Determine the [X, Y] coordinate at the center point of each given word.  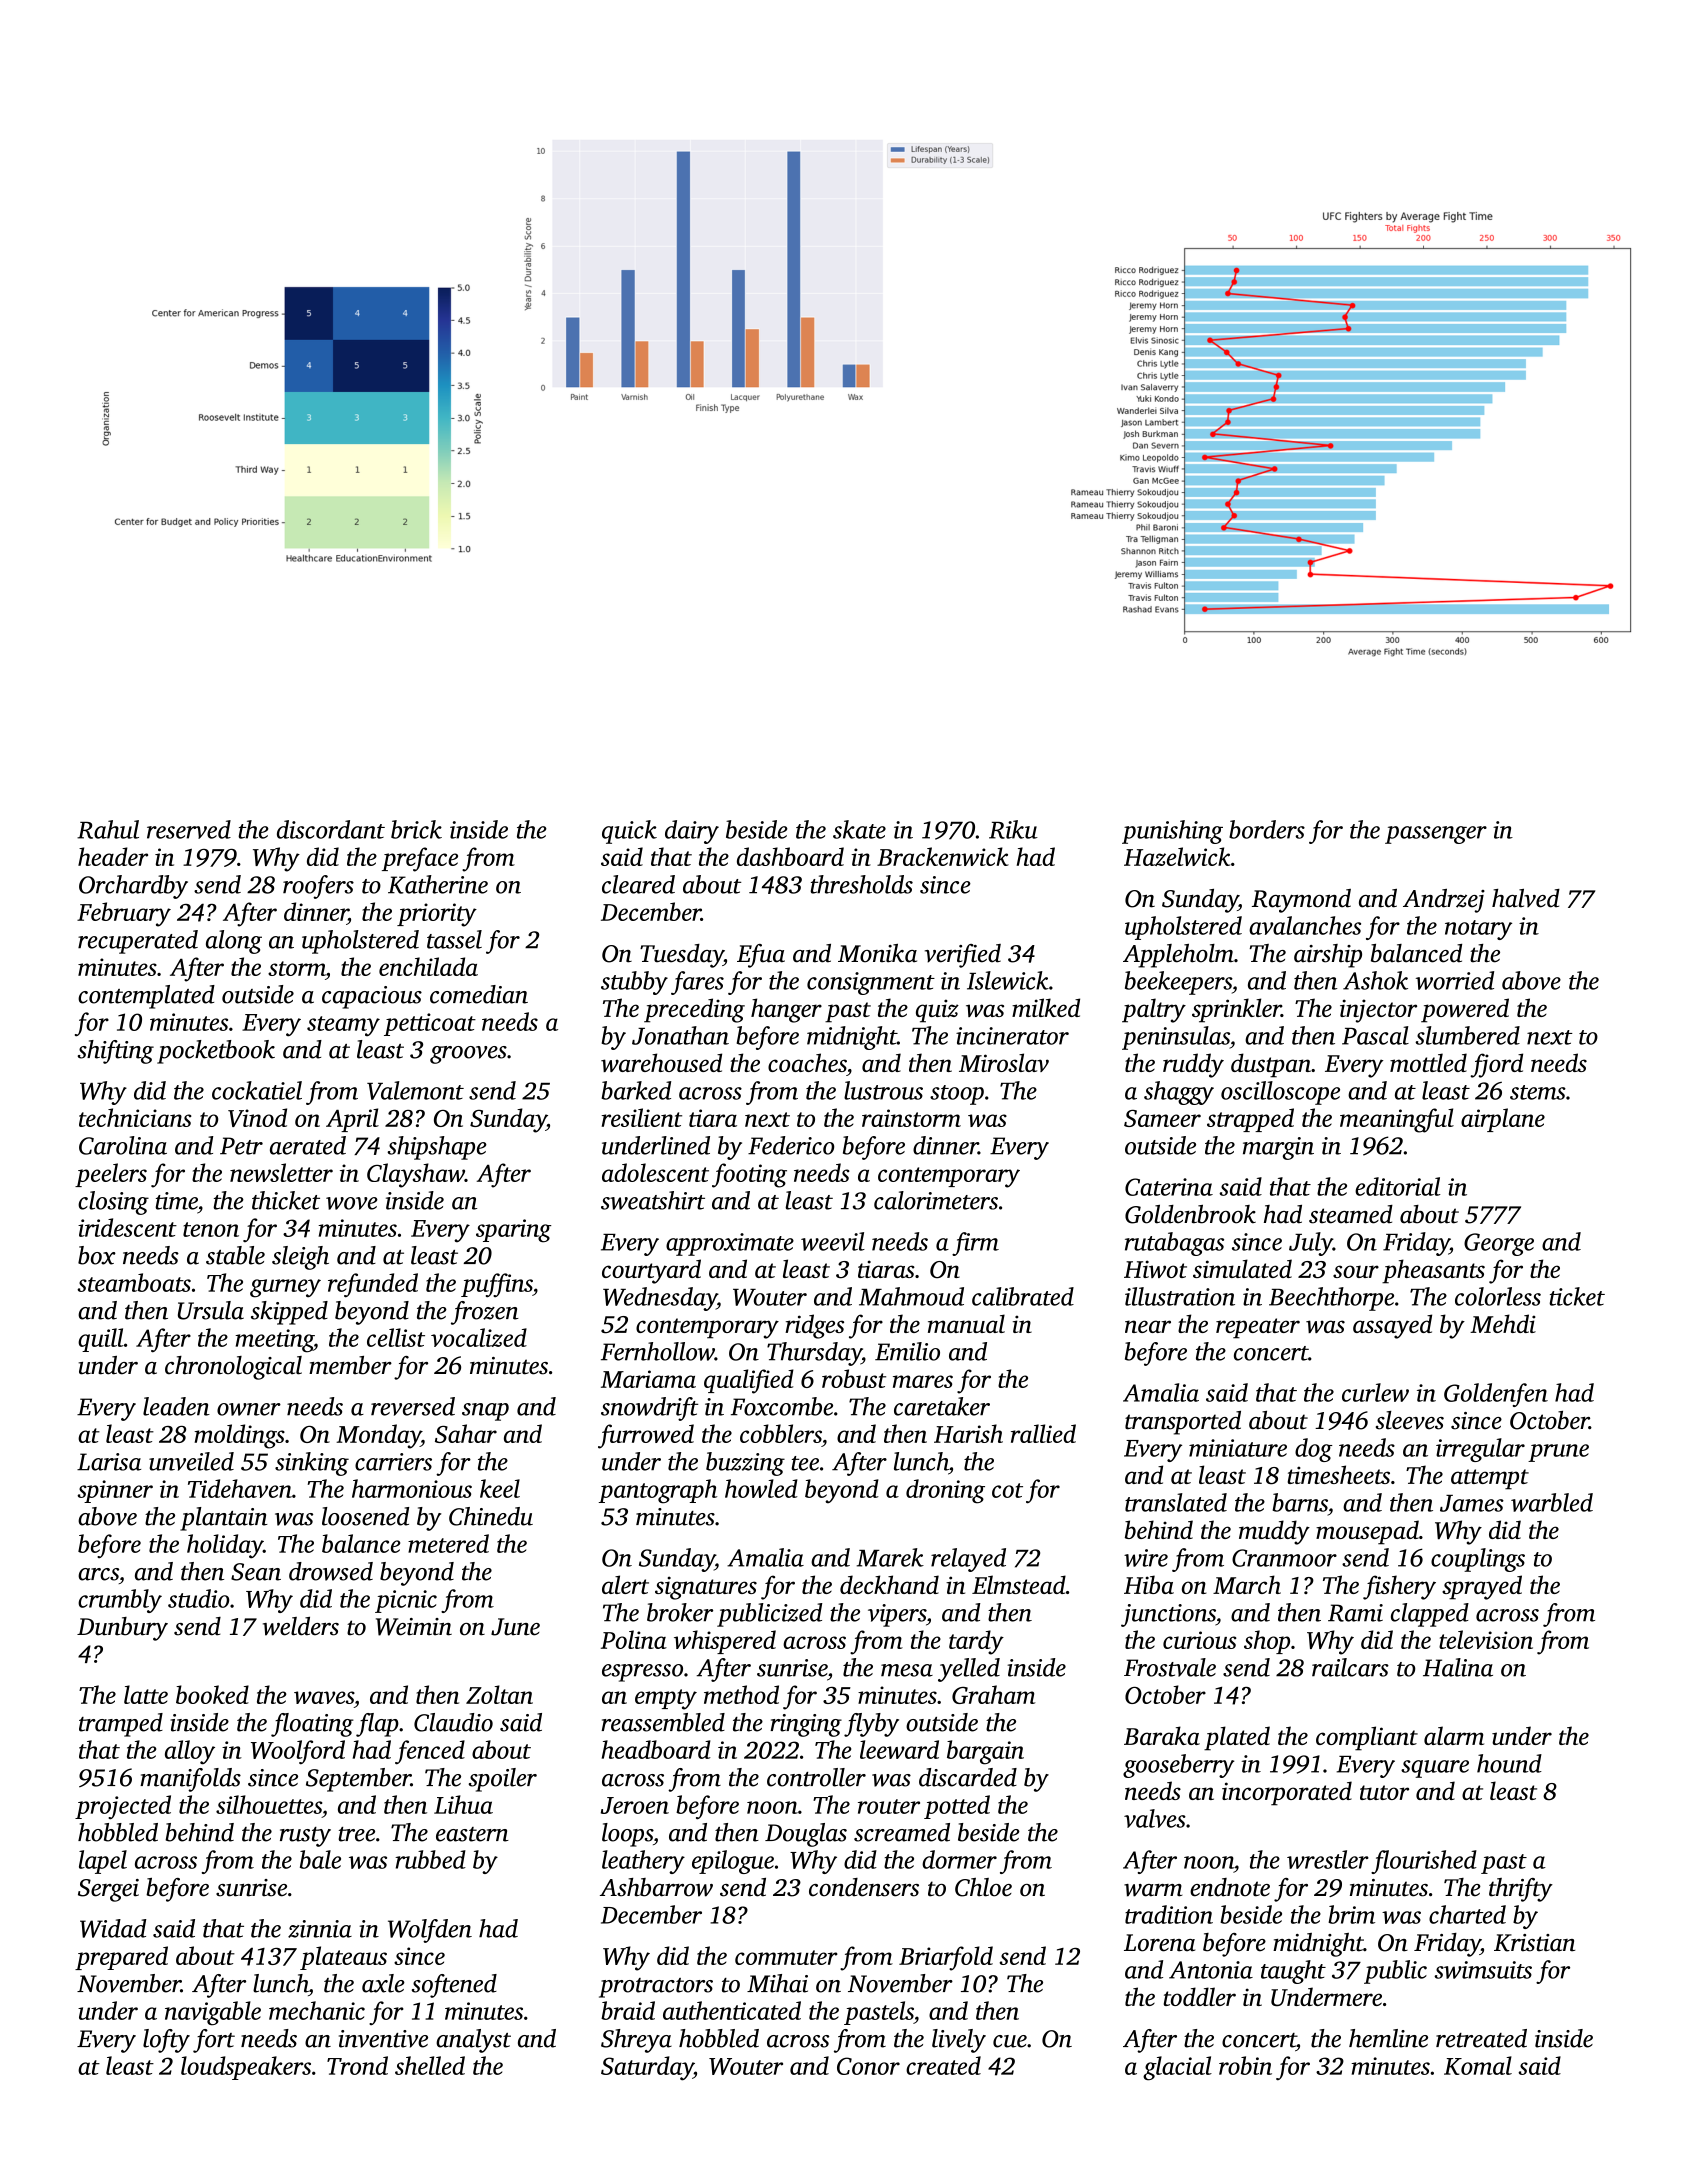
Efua [761, 956]
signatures [706, 1588]
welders [301, 1626]
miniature [1238, 1448]
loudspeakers [246, 2068]
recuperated [138, 942]
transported [1183, 1423]
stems [1538, 1092]
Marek [890, 1557]
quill [101, 1340]
